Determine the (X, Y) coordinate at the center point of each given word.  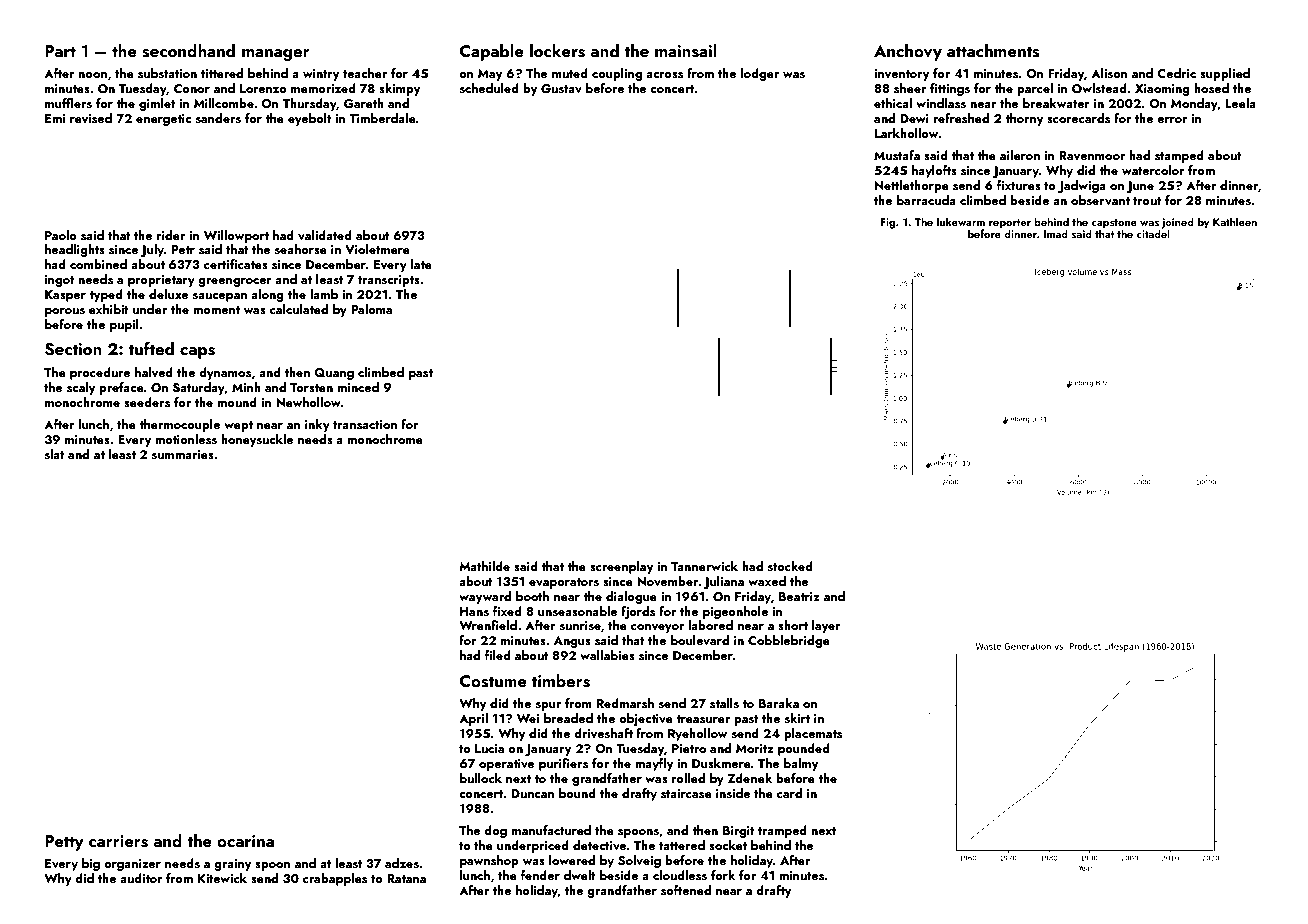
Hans (474, 611)
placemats (813, 734)
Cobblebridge (789, 641)
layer (826, 626)
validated (325, 235)
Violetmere (377, 249)
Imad (1056, 233)
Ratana (406, 878)
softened (686, 890)
